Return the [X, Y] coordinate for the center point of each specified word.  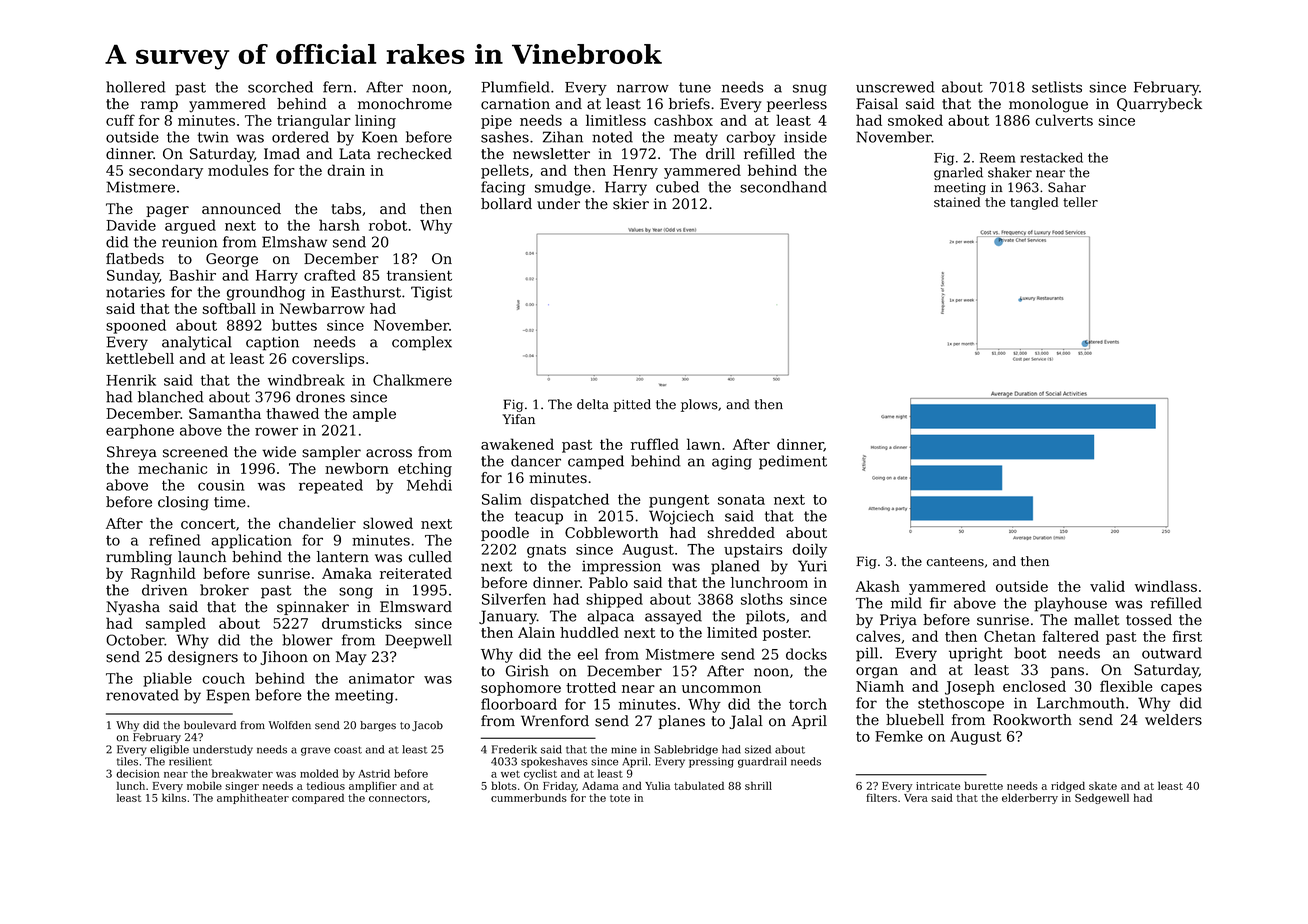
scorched [280, 87]
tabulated [699, 785]
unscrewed [895, 87]
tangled [1034, 203]
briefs [689, 104]
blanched [171, 397]
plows [699, 405]
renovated [142, 695]
